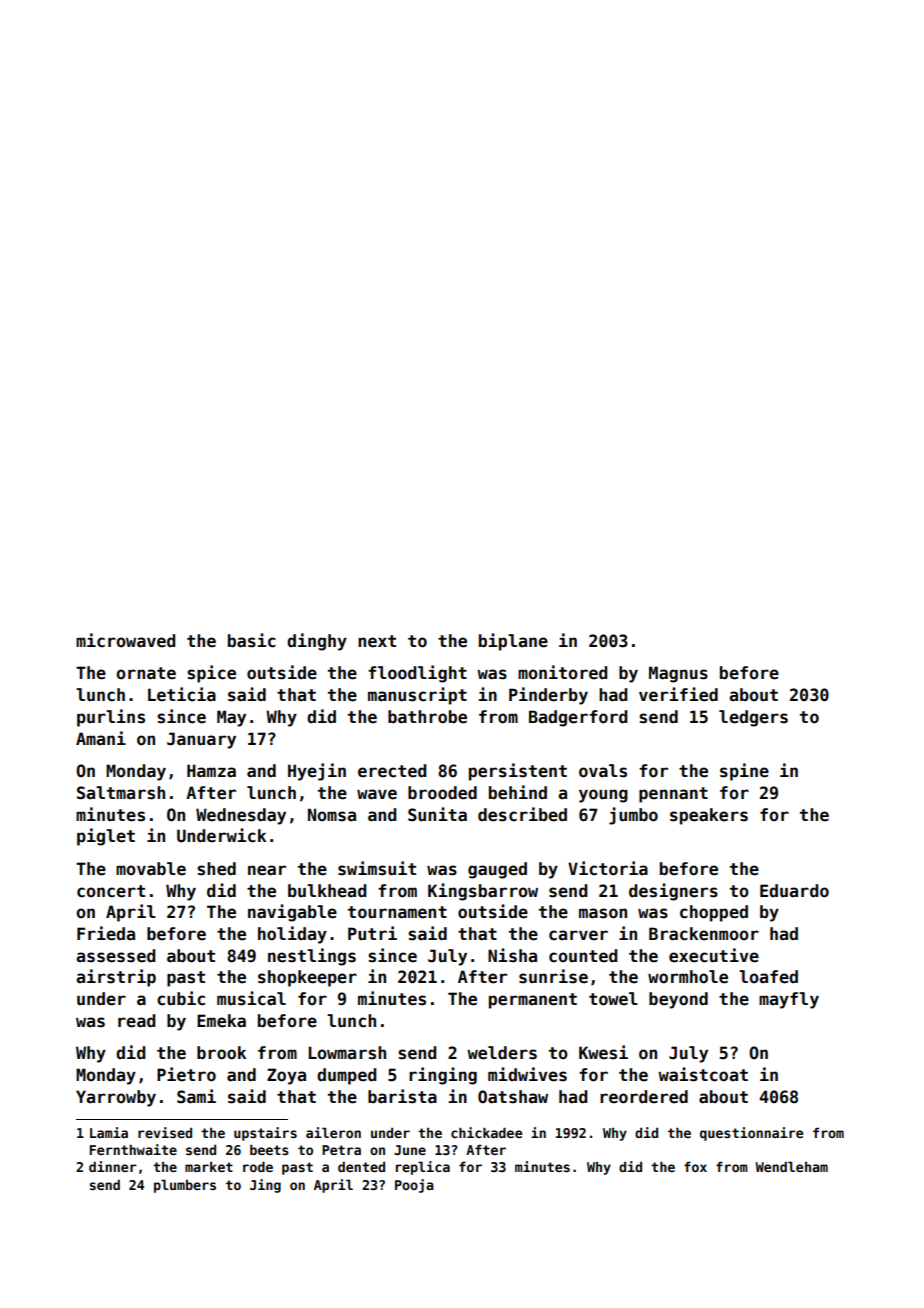 The width and height of the image is (924, 1308). What do you see at coordinates (533, 1001) in the image?
I see `permanent` at bounding box center [533, 1001].
